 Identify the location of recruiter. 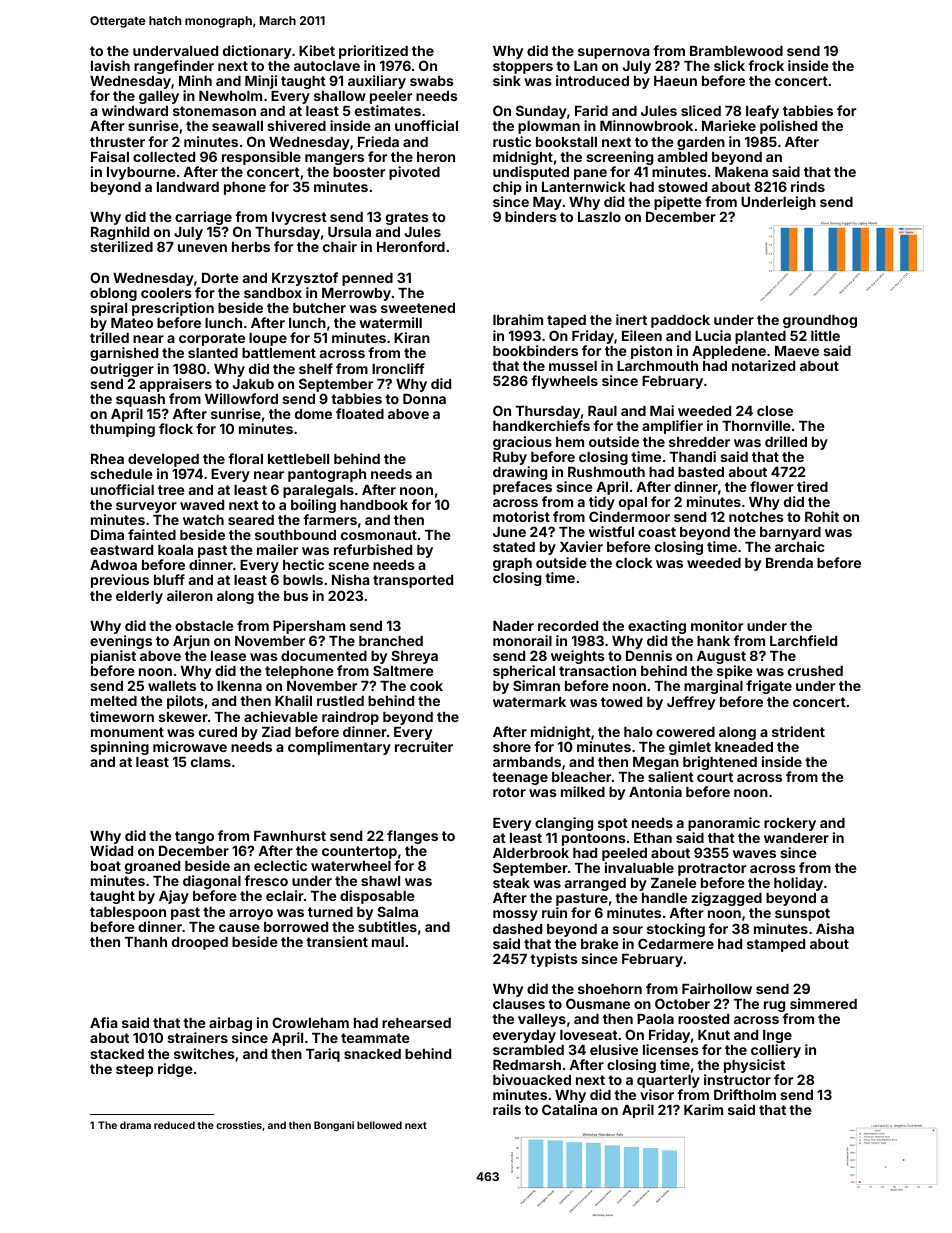
(424, 746).
